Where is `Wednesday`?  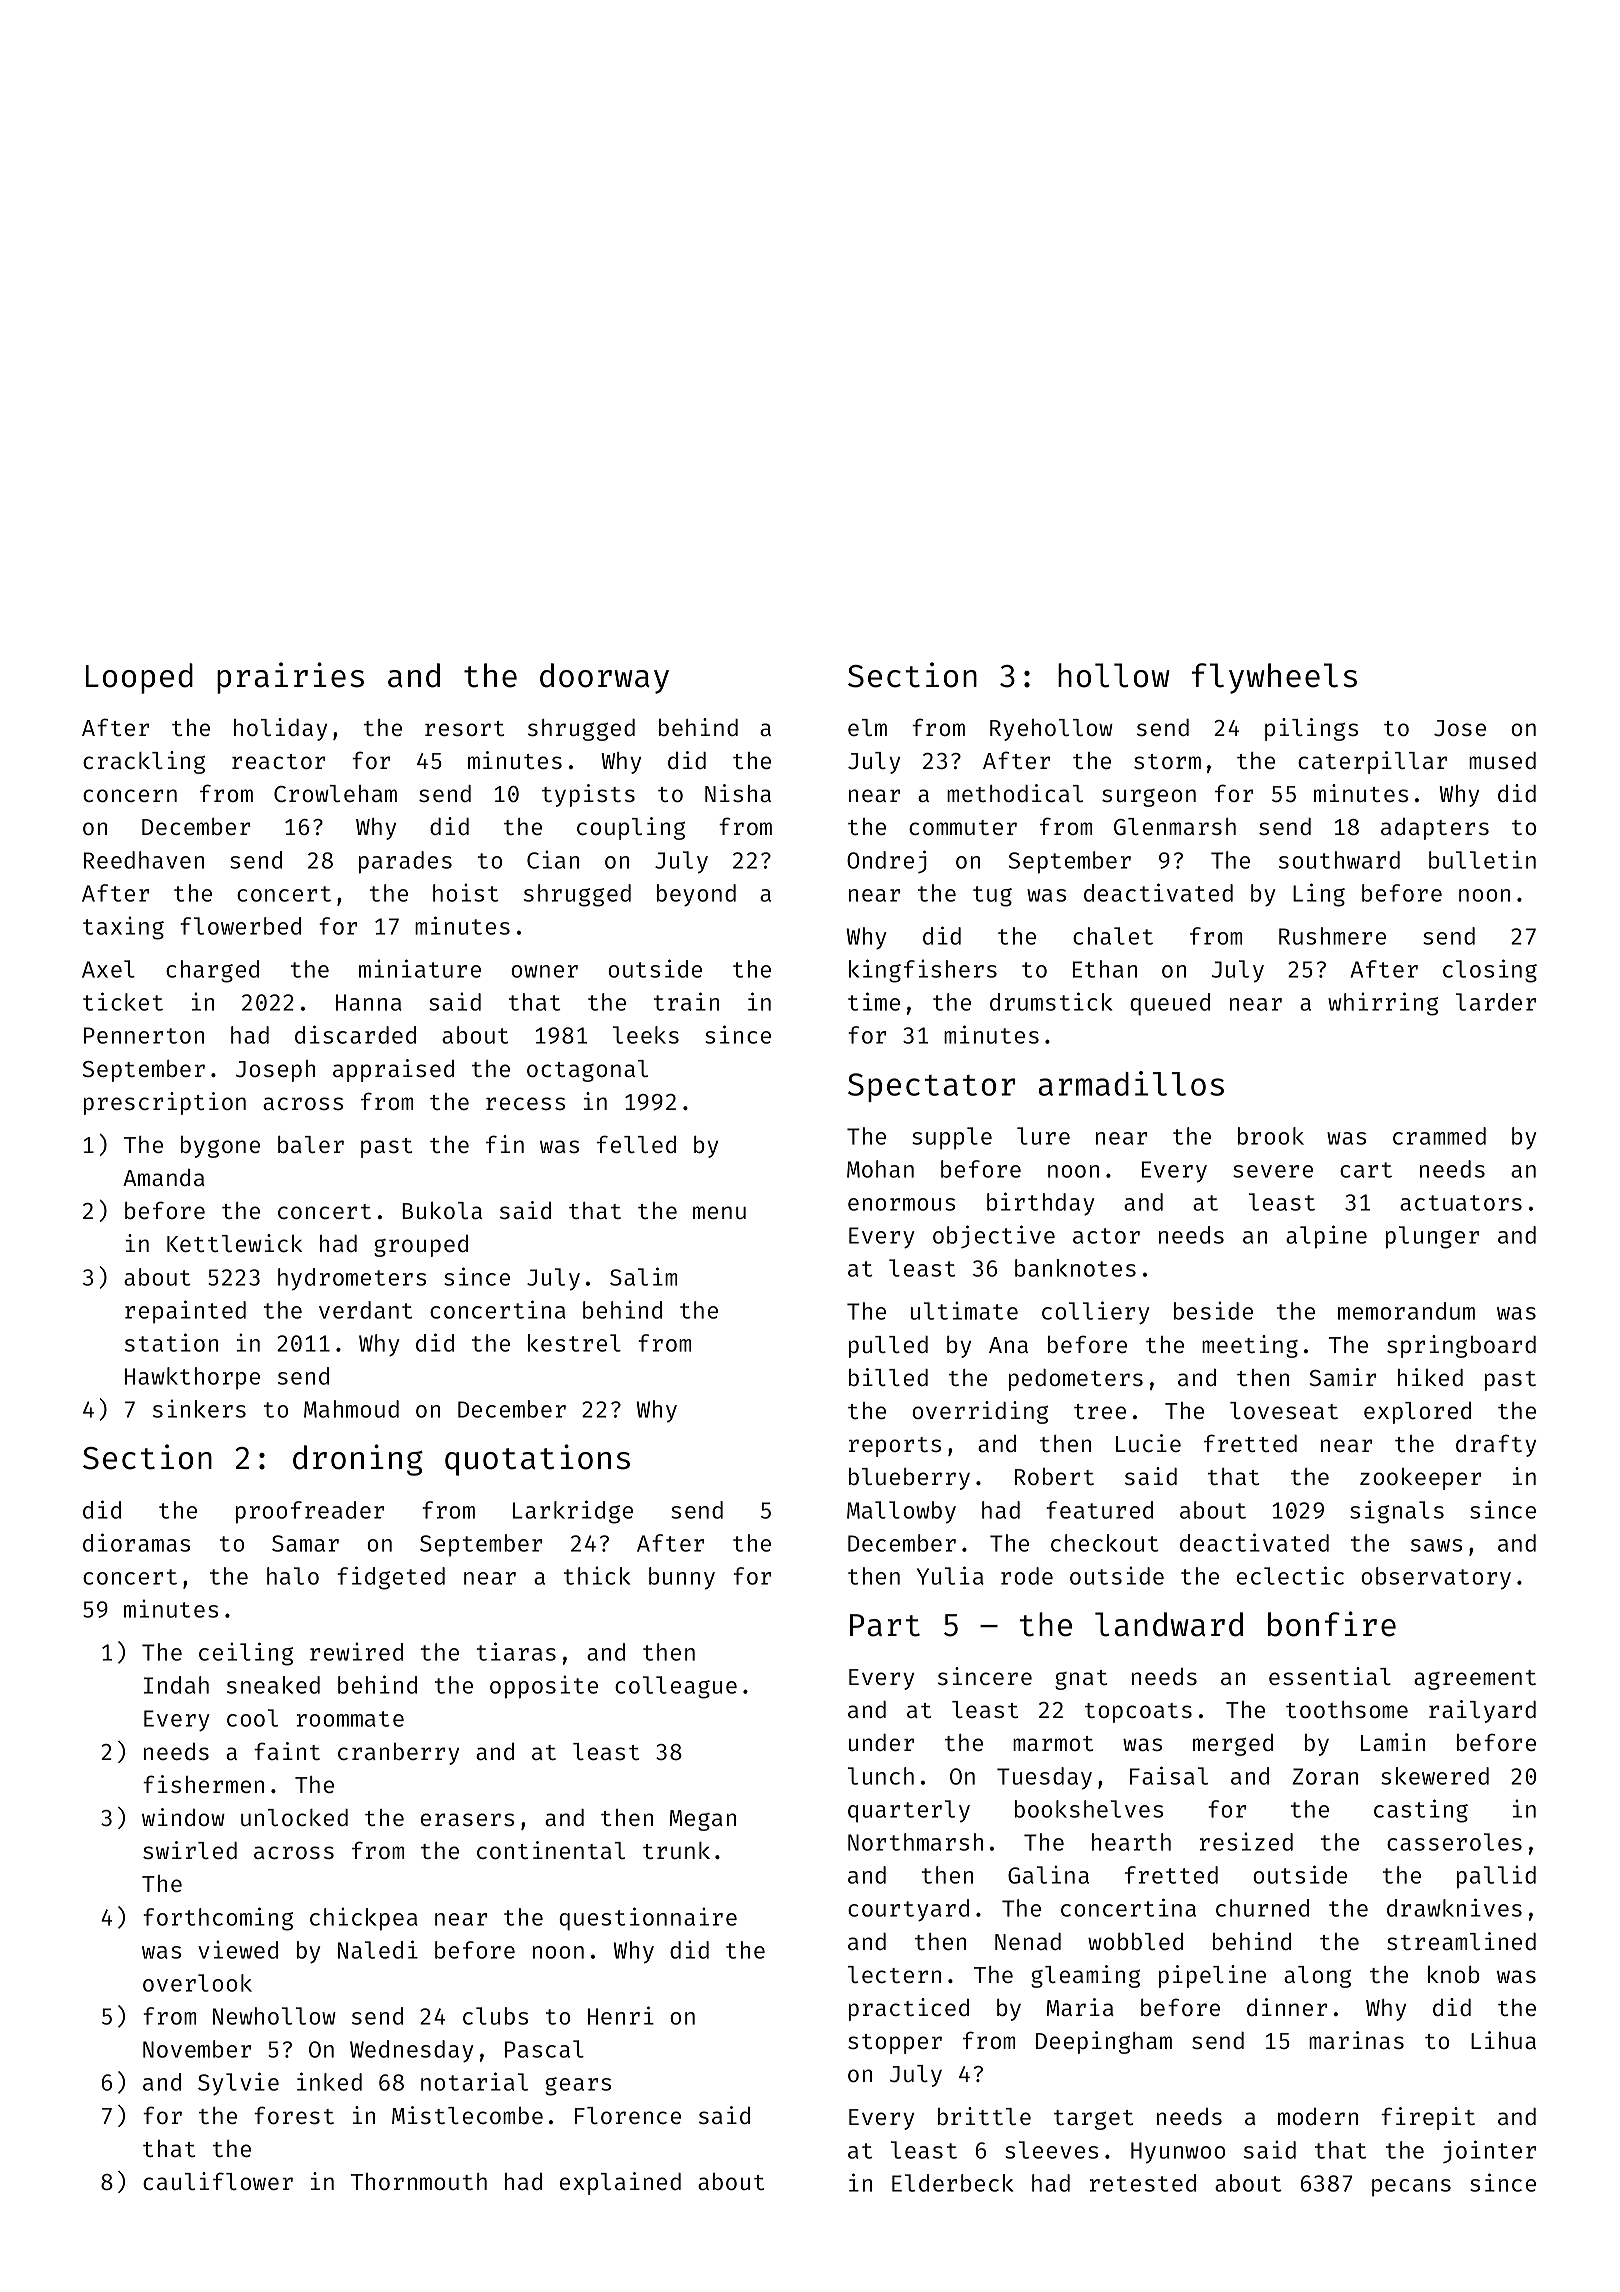 Wednesday is located at coordinates (411, 2051).
